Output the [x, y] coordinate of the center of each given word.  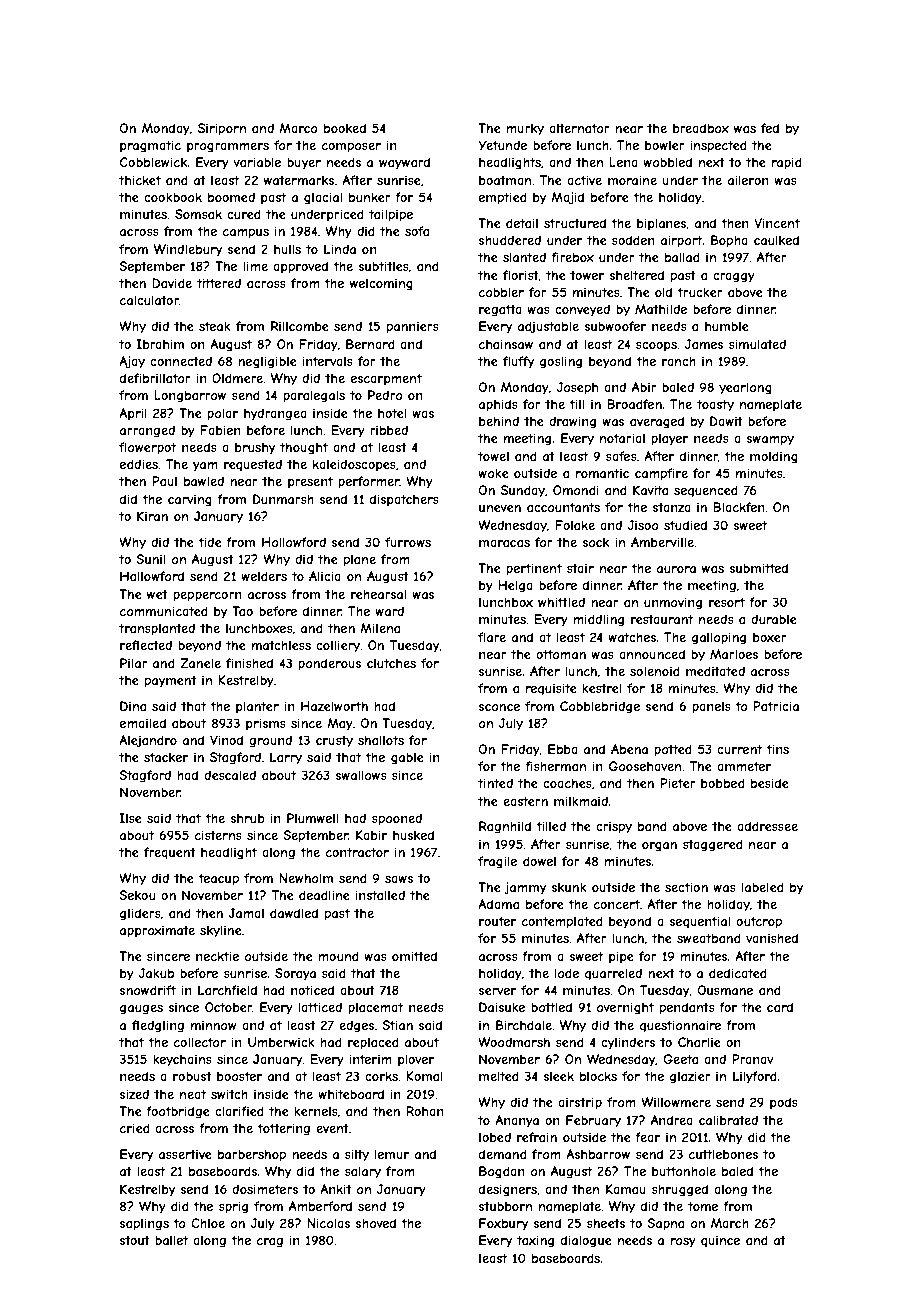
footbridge [178, 1112]
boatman [505, 180]
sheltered [637, 275]
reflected [146, 645]
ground [270, 741]
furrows [408, 542]
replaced [373, 1043]
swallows [361, 775]
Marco [298, 128]
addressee [767, 826]
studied [685, 525]
